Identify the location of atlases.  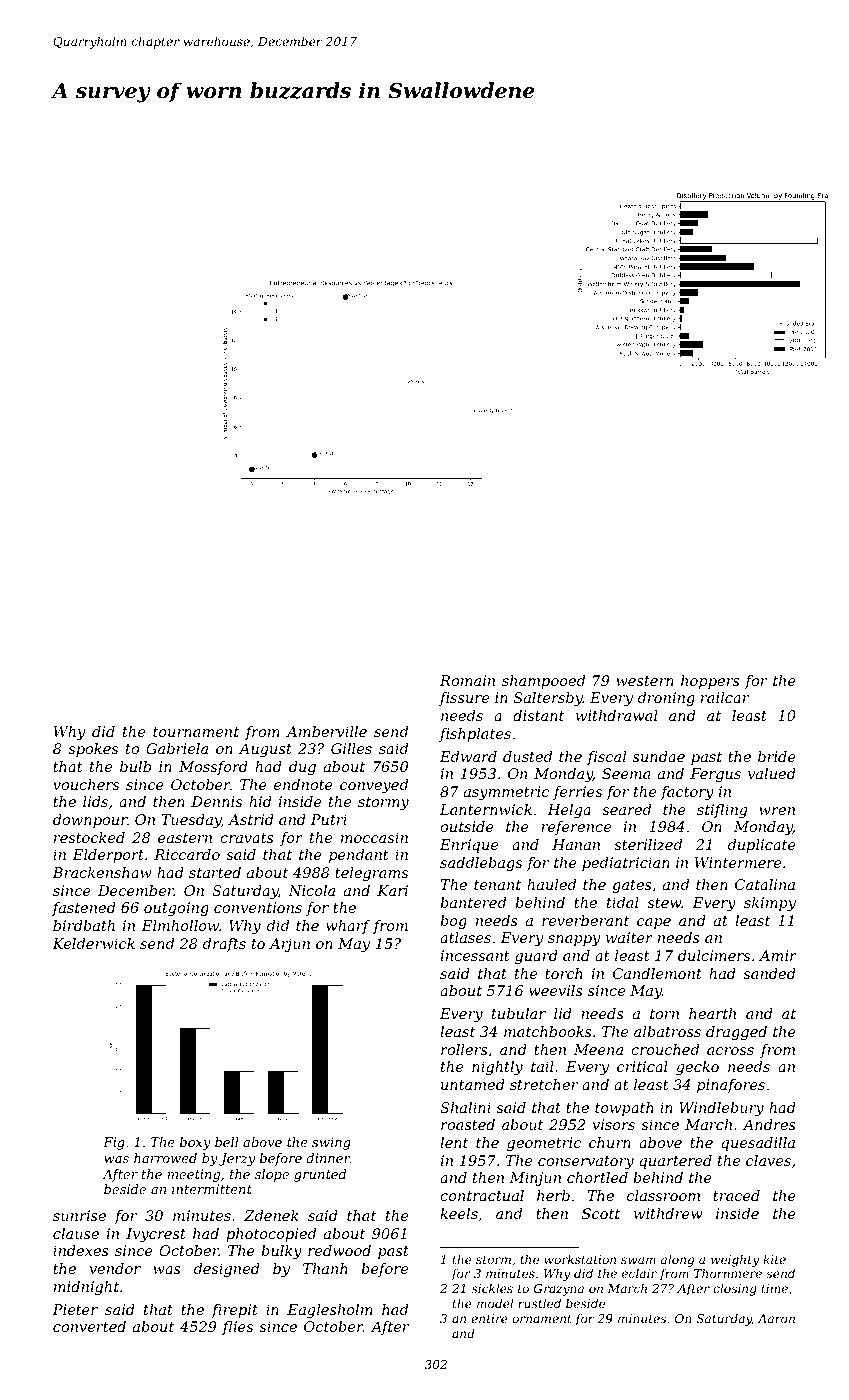
(465, 937).
